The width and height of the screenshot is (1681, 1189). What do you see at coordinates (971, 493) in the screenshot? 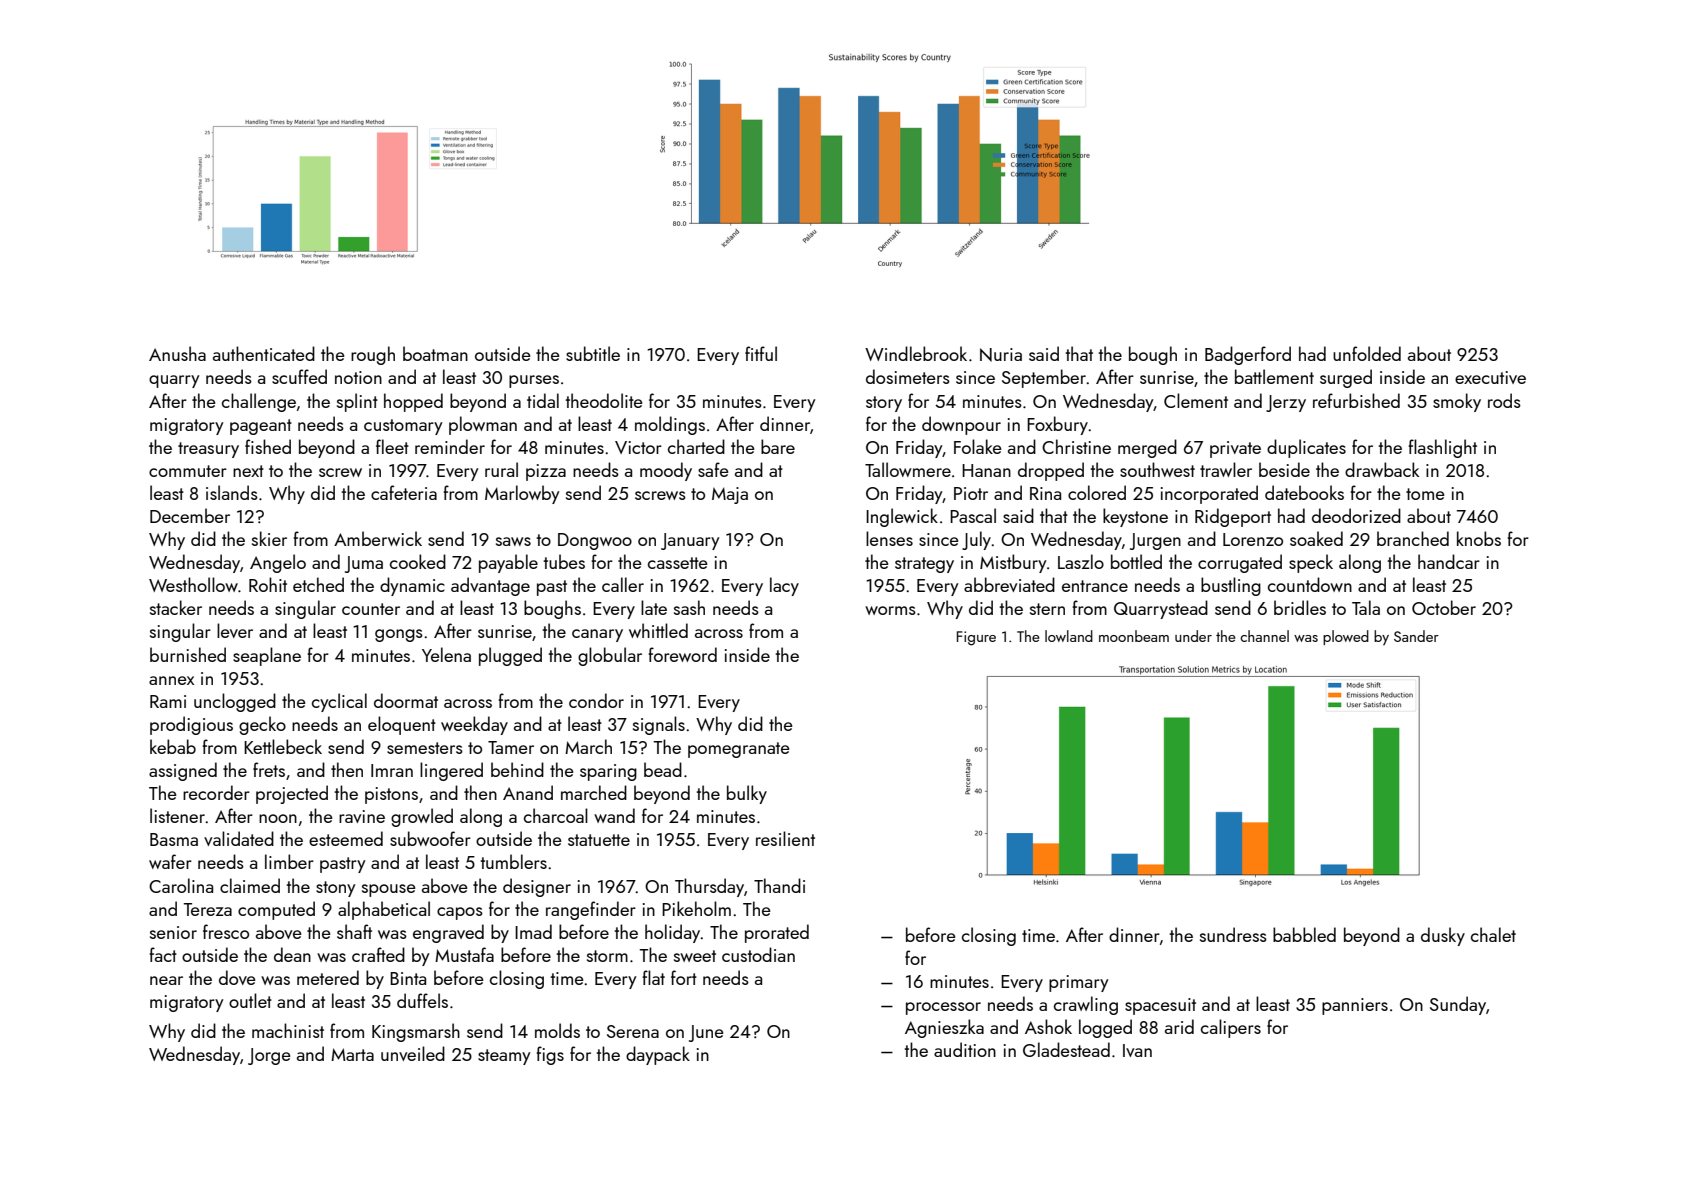
I see `Piotr` at bounding box center [971, 493].
